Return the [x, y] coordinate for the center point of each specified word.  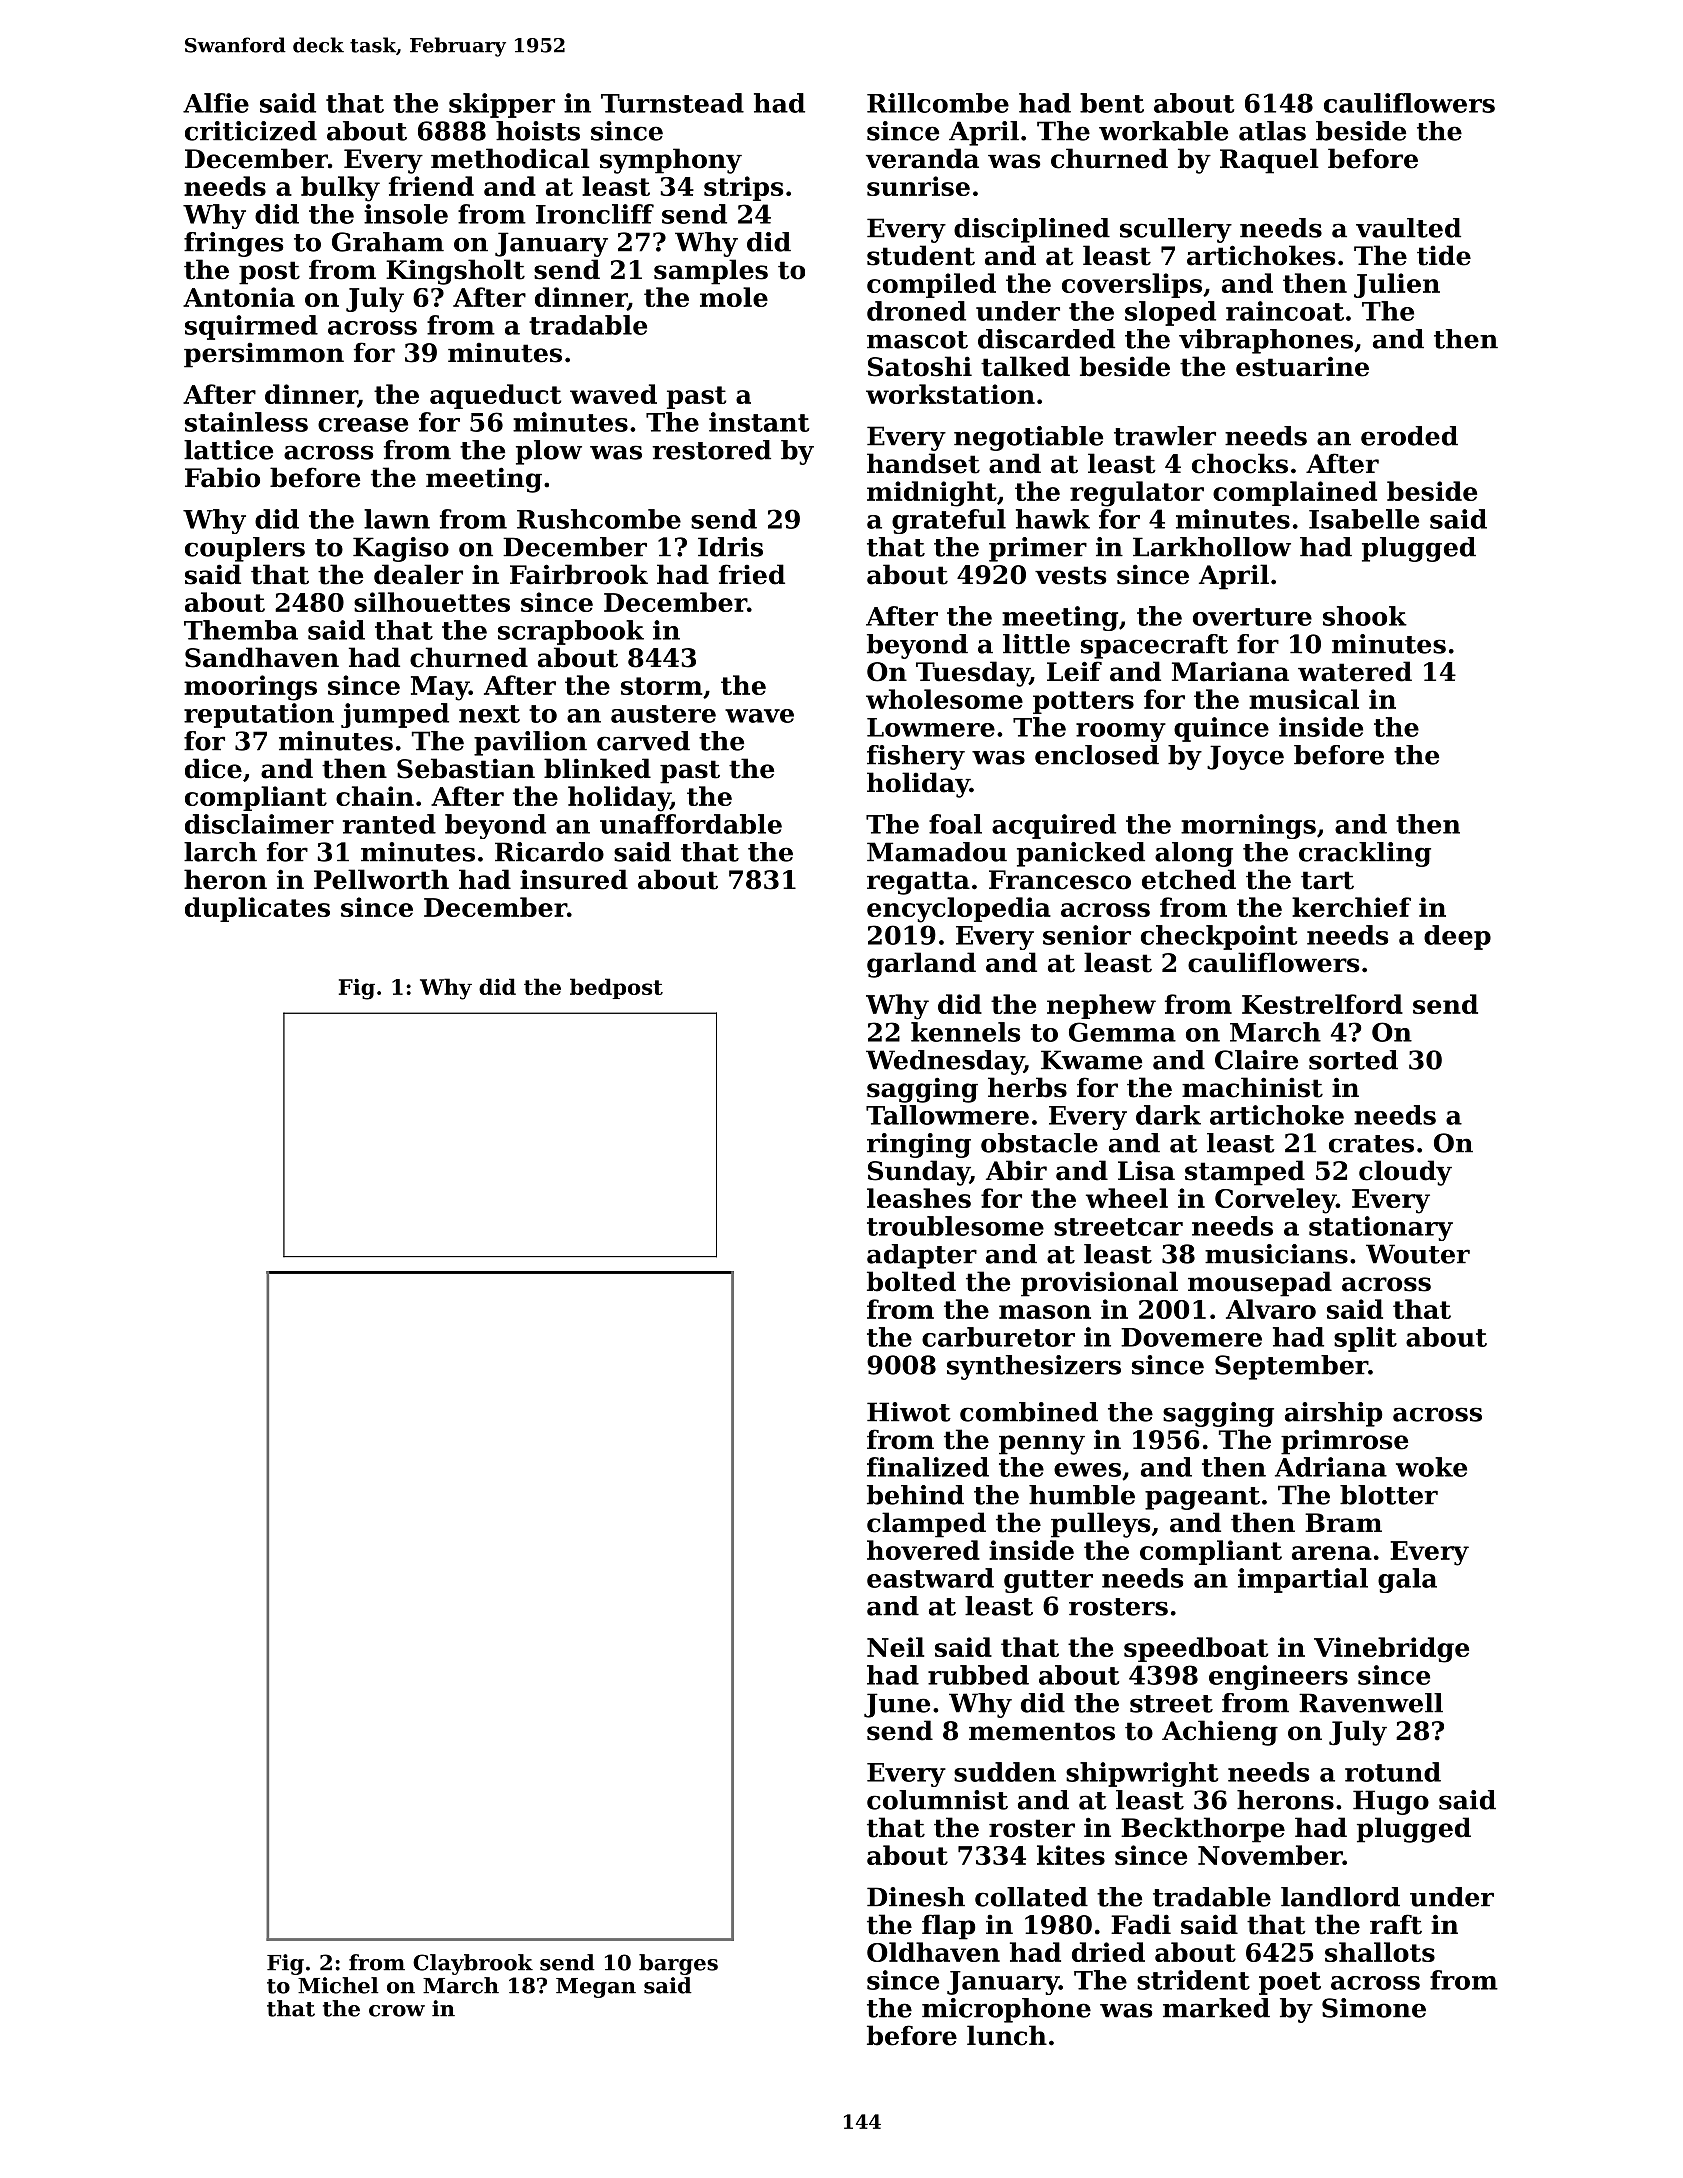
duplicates [257, 909]
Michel [338, 1985]
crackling [1365, 854]
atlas [1272, 131]
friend [431, 186]
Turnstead [672, 103]
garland [921, 965]
